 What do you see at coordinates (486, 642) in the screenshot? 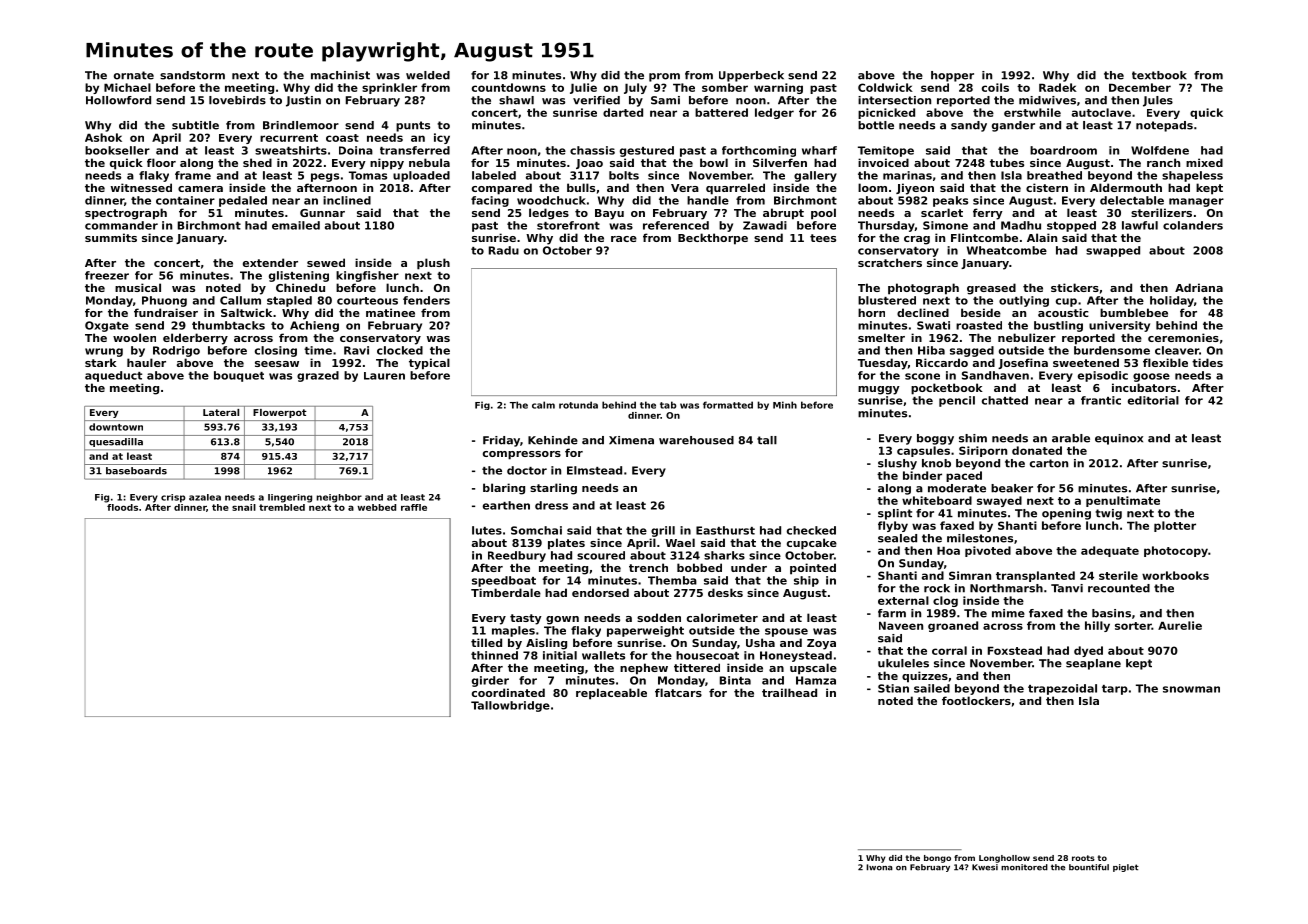
I see `tilled` at bounding box center [486, 642].
